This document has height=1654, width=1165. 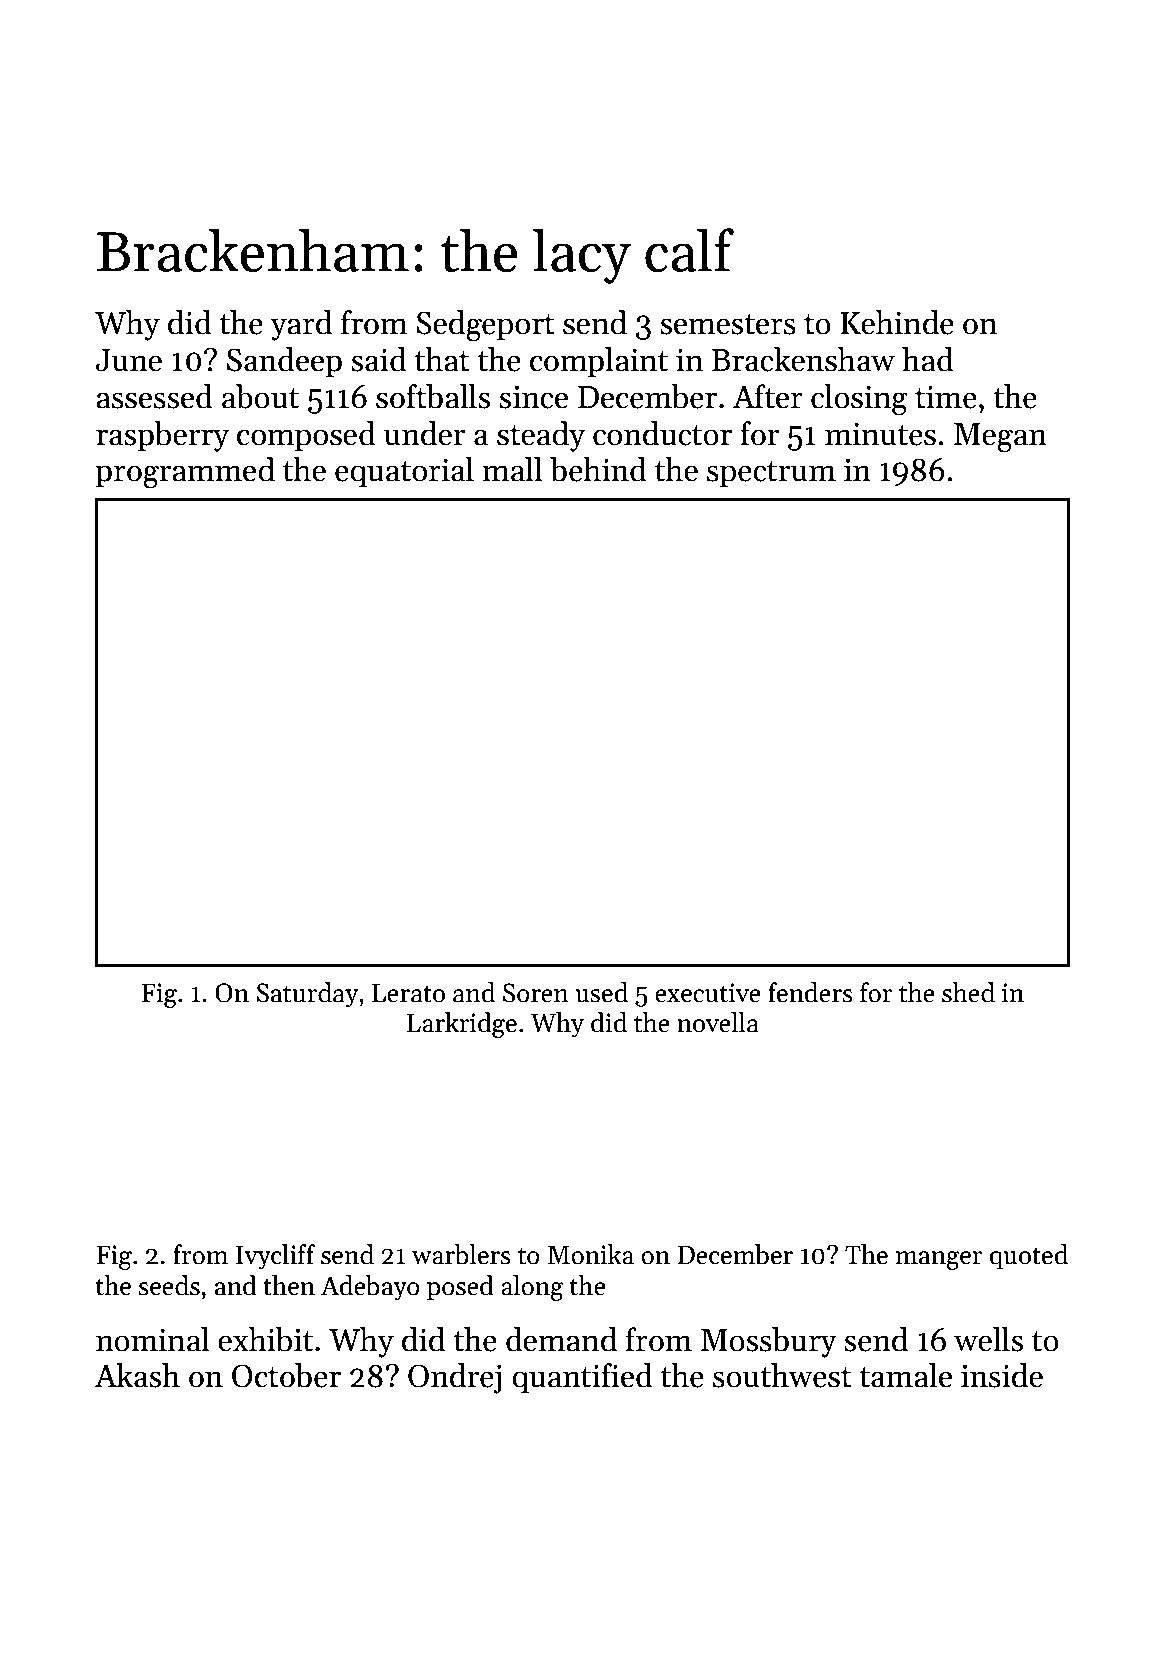 I want to click on semesters, so click(x=728, y=324).
